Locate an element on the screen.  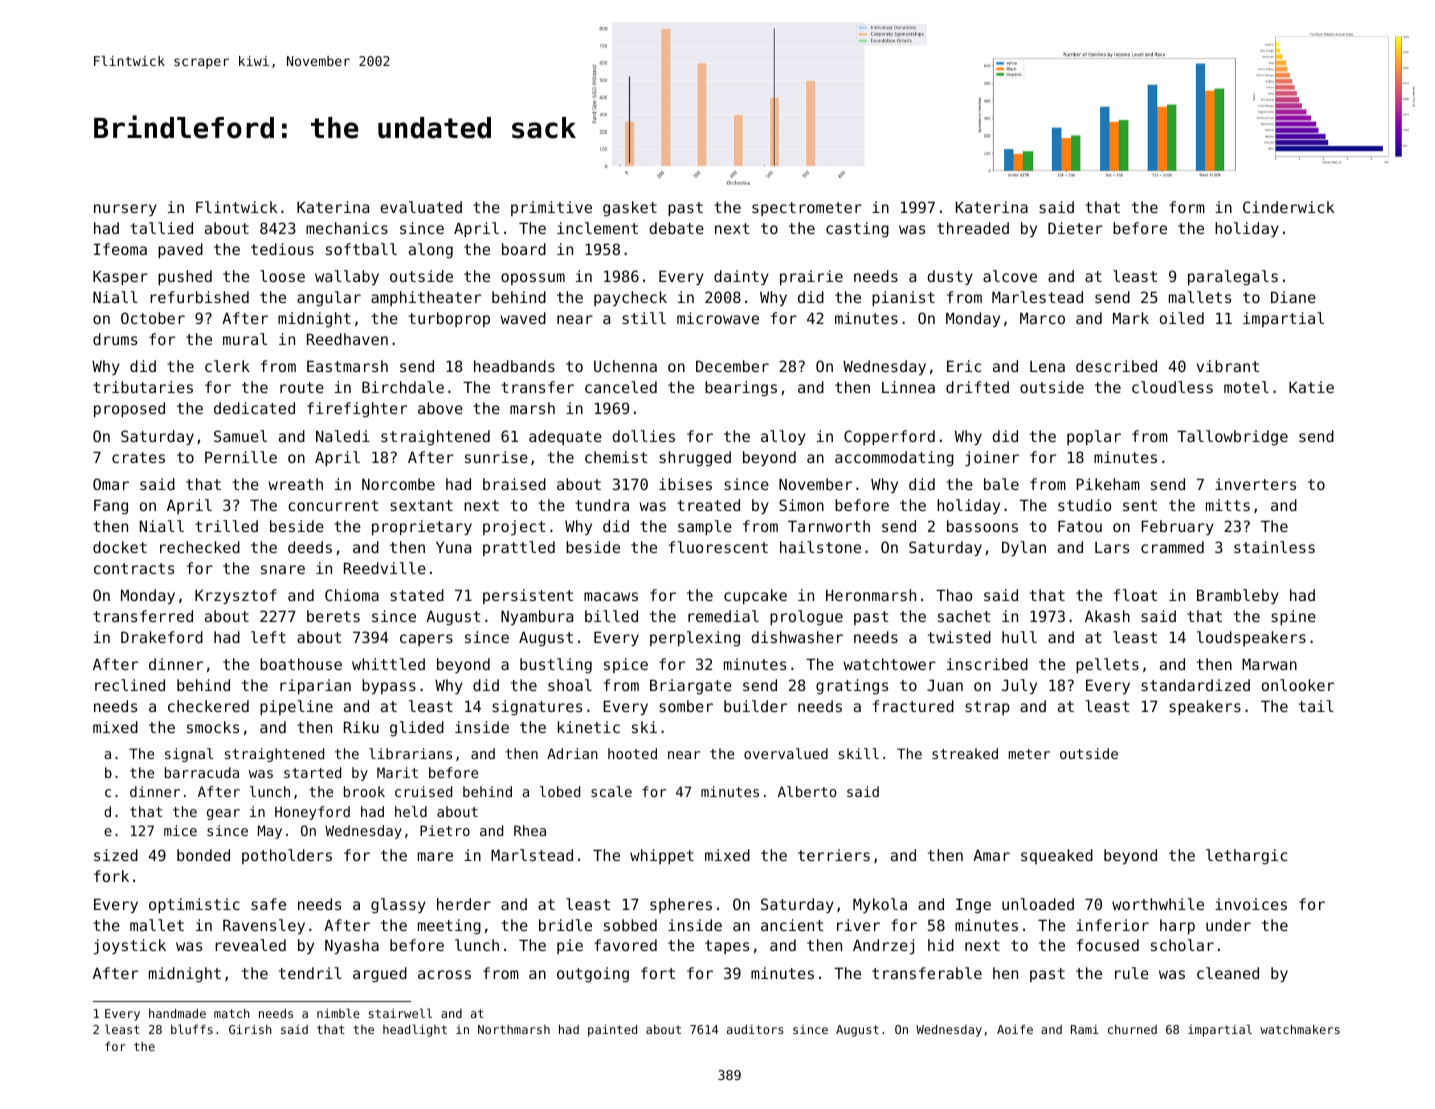
Aoife is located at coordinates (1015, 1029).
